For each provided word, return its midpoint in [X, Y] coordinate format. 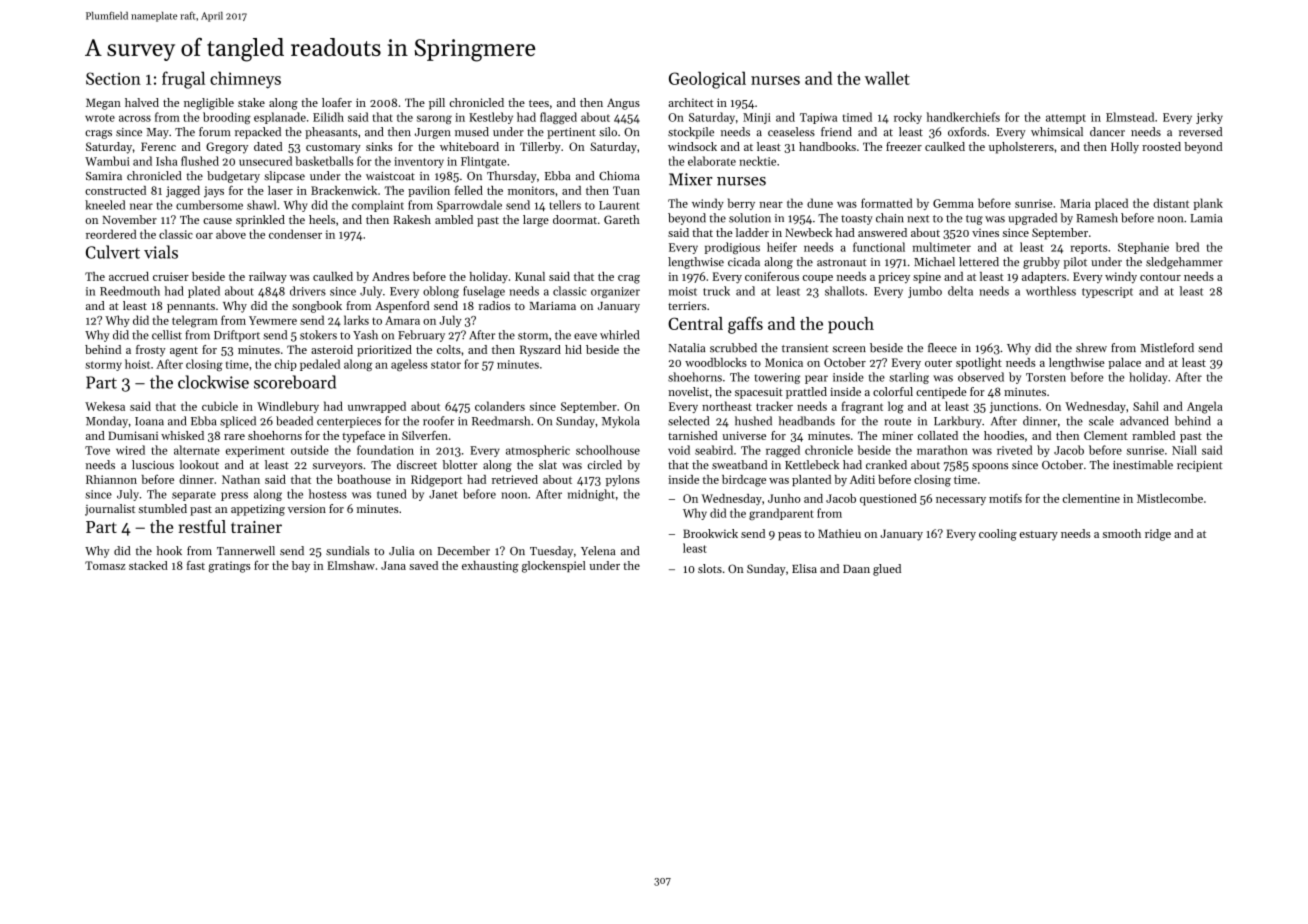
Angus [623, 104]
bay [301, 567]
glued [887, 570]
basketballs [324, 161]
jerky [1209, 118]
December [464, 551]
